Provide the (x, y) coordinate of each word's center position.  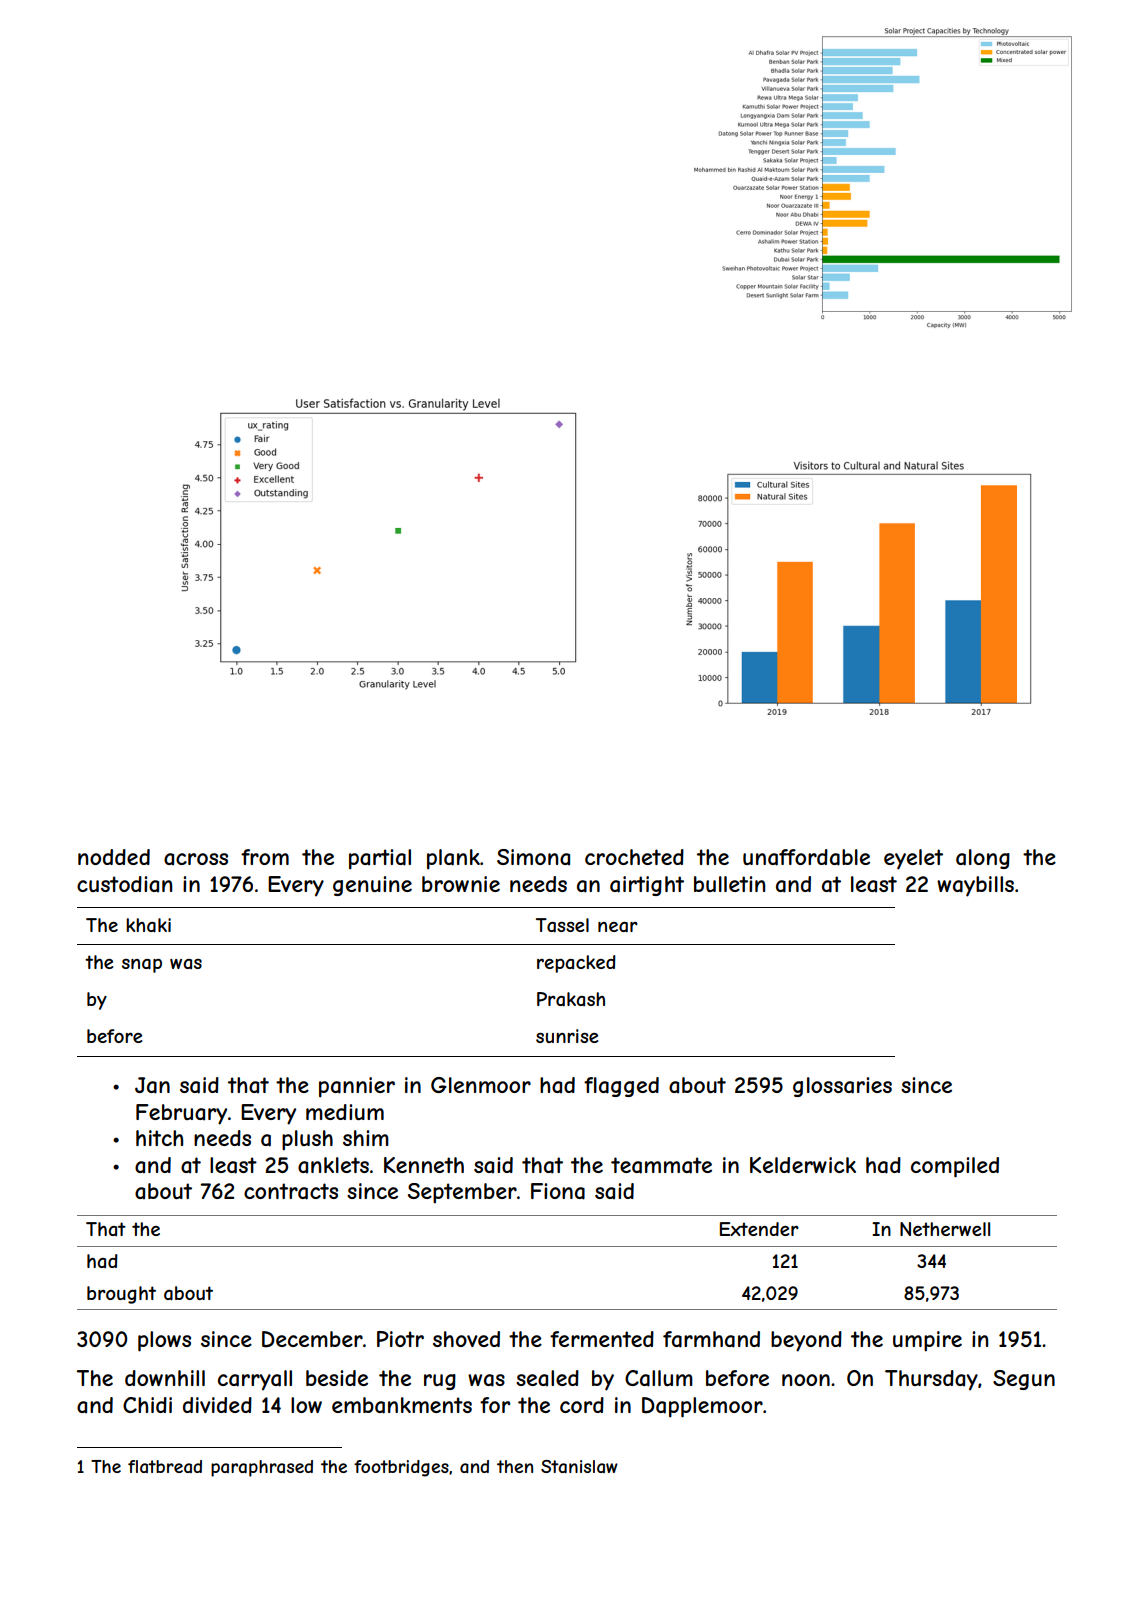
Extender (759, 1229)
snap (142, 966)
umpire (927, 1341)
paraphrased (262, 1468)
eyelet (913, 859)
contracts (291, 1191)
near (618, 927)
